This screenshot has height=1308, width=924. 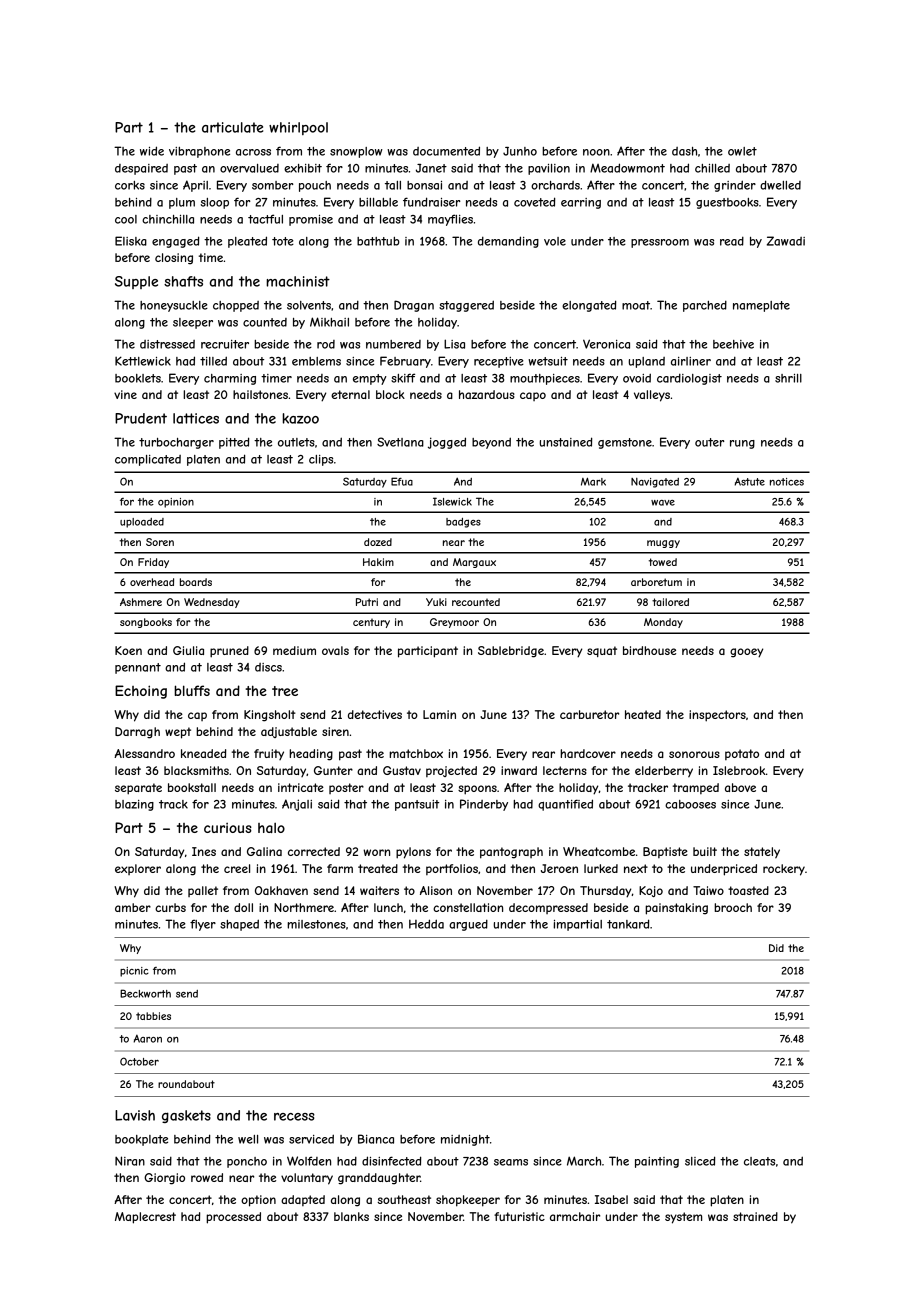 I want to click on owlet, so click(x=742, y=151).
